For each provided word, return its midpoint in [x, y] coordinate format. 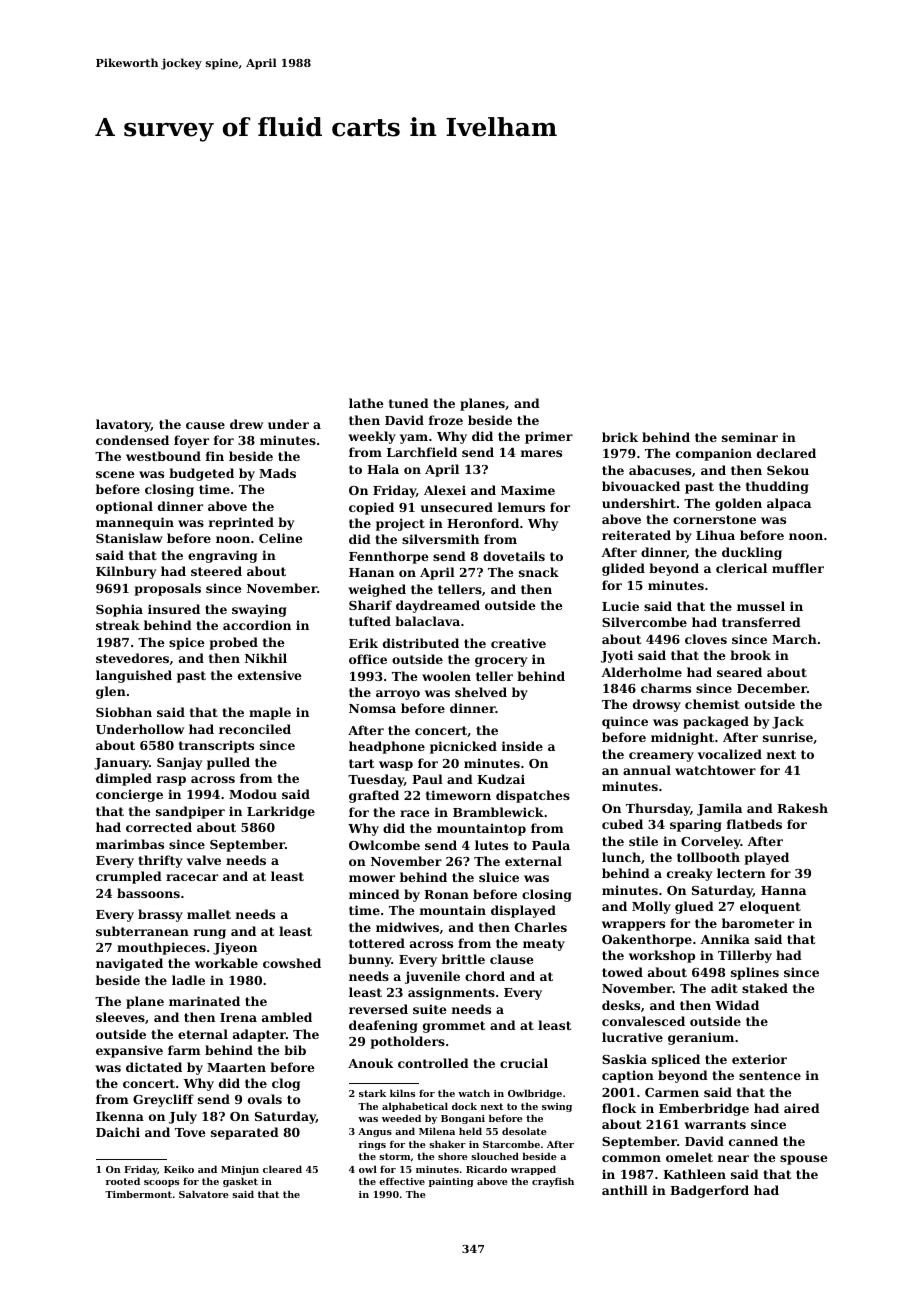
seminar [750, 437]
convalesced [643, 1021]
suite [429, 1009]
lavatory [123, 425]
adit [724, 988]
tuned [409, 403]
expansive [129, 1051]
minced [374, 894]
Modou [253, 794]
